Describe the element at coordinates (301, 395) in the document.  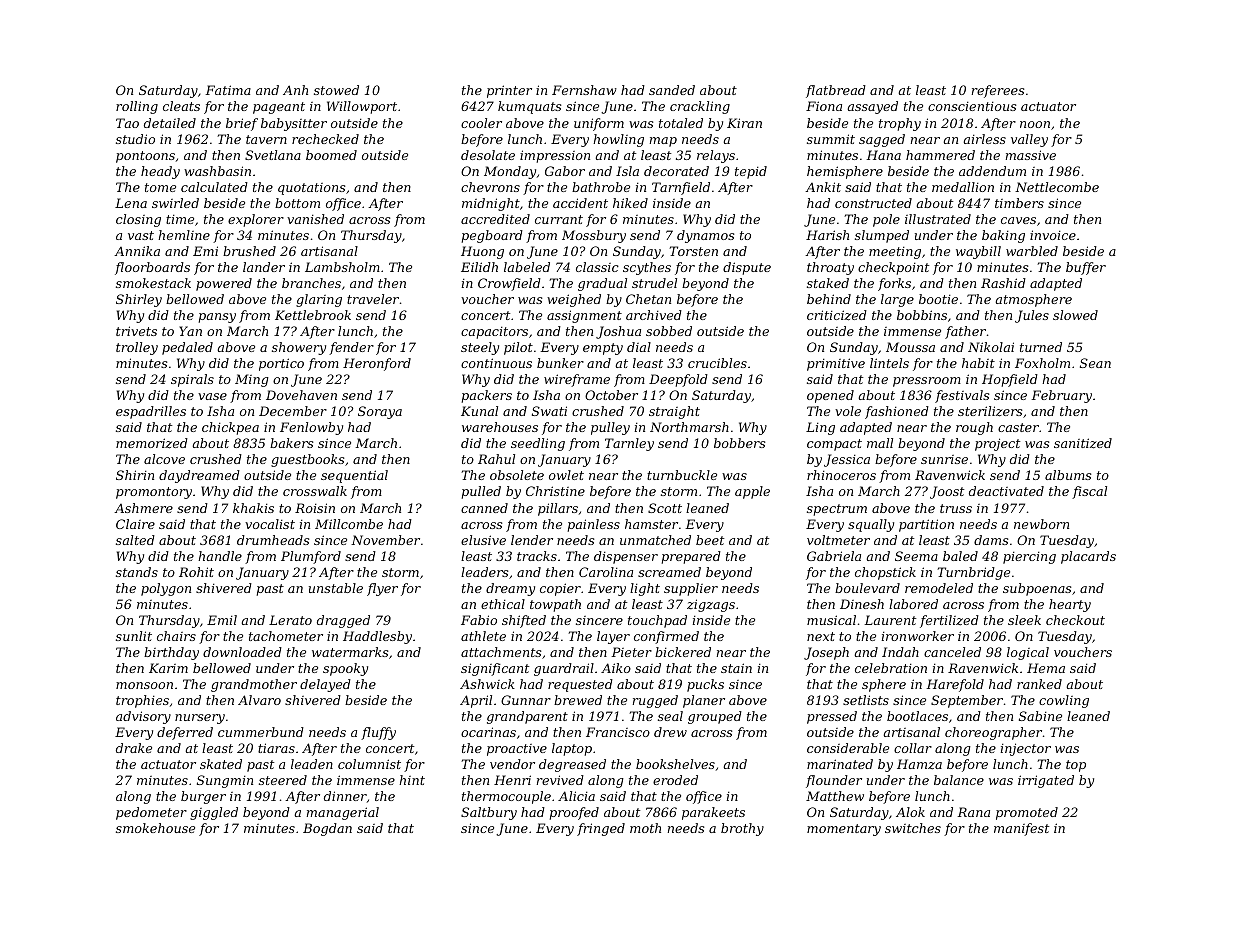
I see `Dovehaven` at that location.
